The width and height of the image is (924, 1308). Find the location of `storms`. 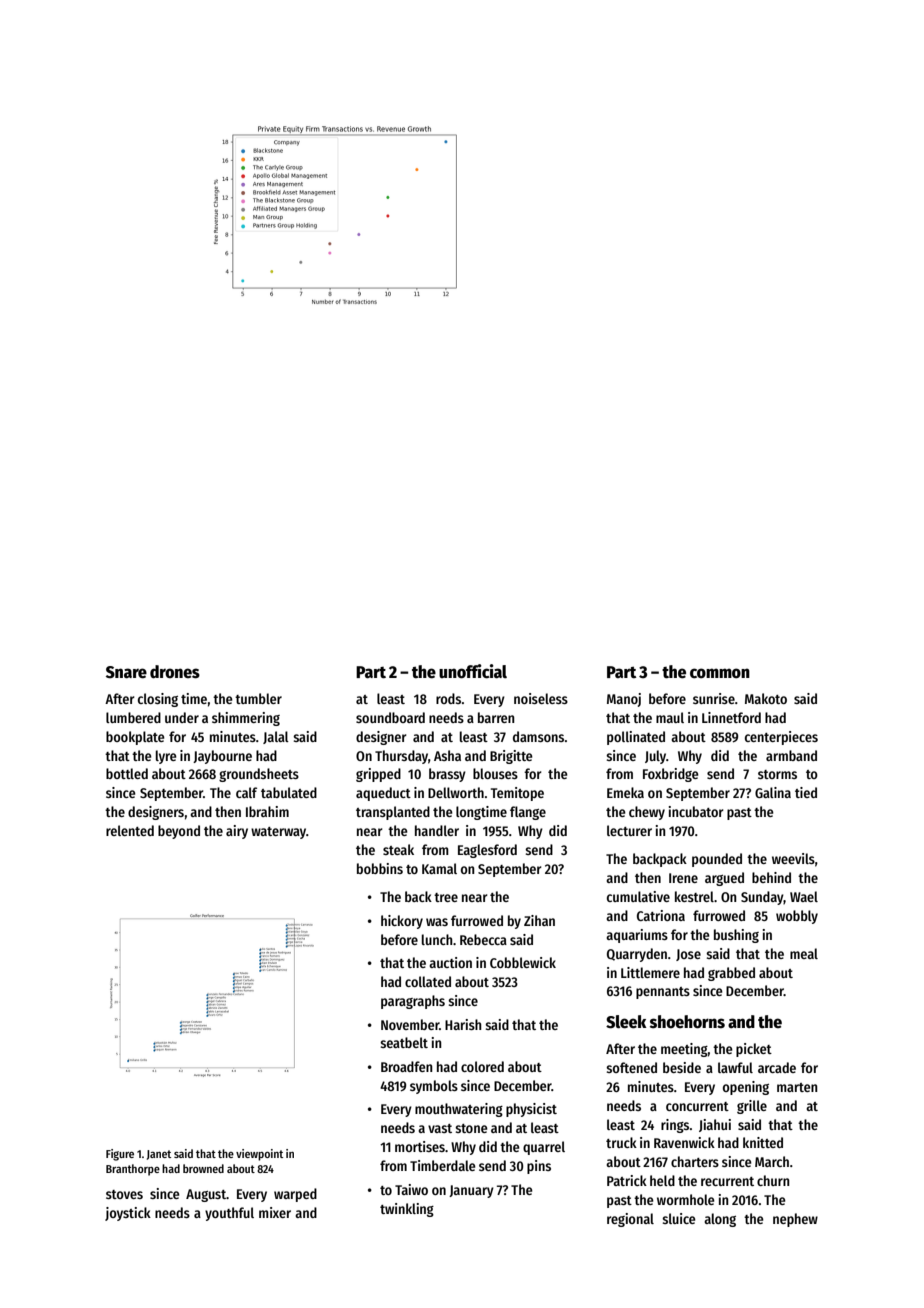

storms is located at coordinates (777, 774).
